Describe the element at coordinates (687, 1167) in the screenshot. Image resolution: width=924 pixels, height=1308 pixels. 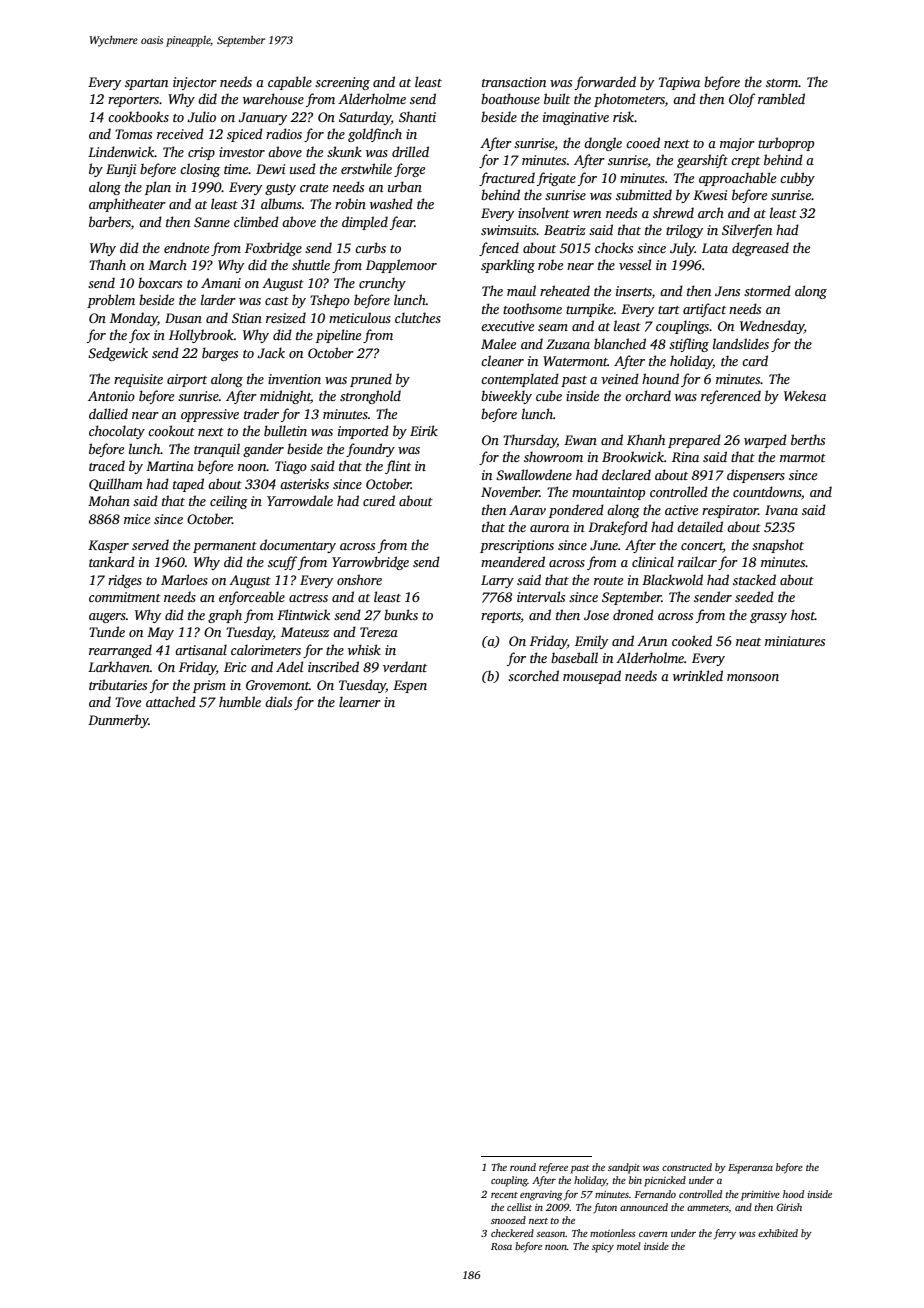
I see `constructed` at that location.
